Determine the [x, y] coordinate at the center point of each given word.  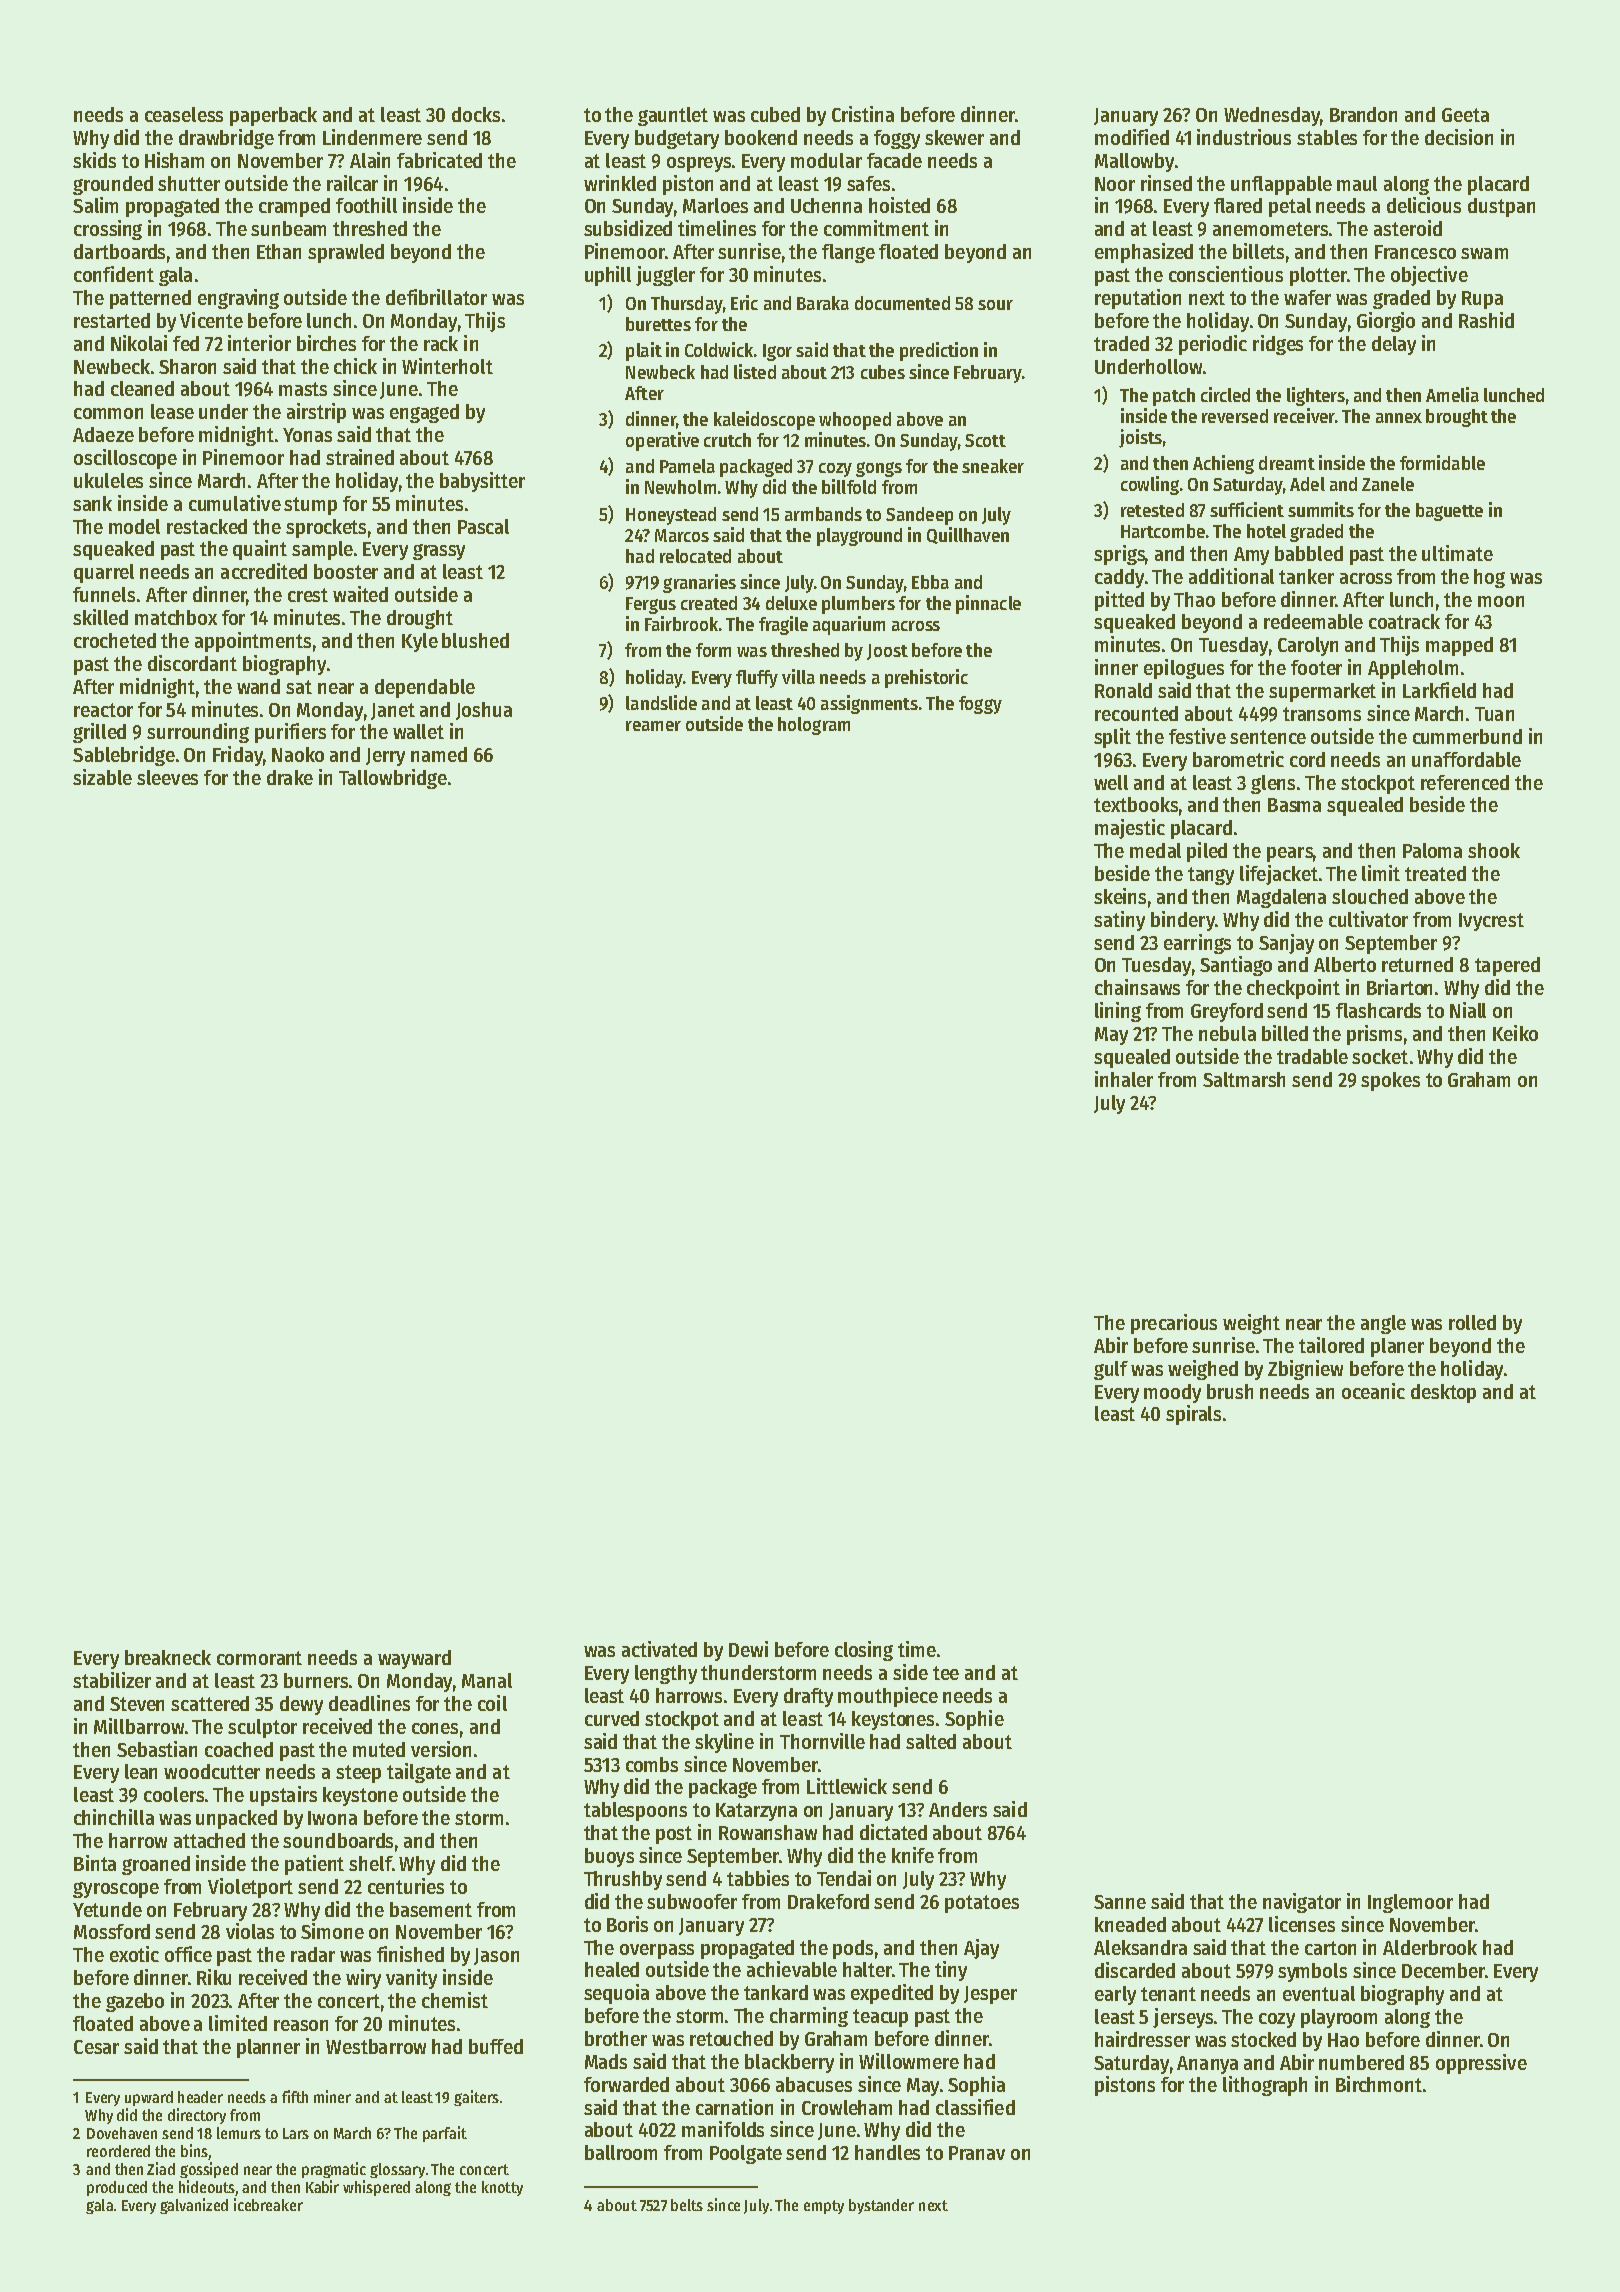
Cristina [863, 114]
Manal [487, 1680]
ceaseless [184, 114]
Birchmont [1379, 2084]
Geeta [1465, 115]
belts [687, 2205]
